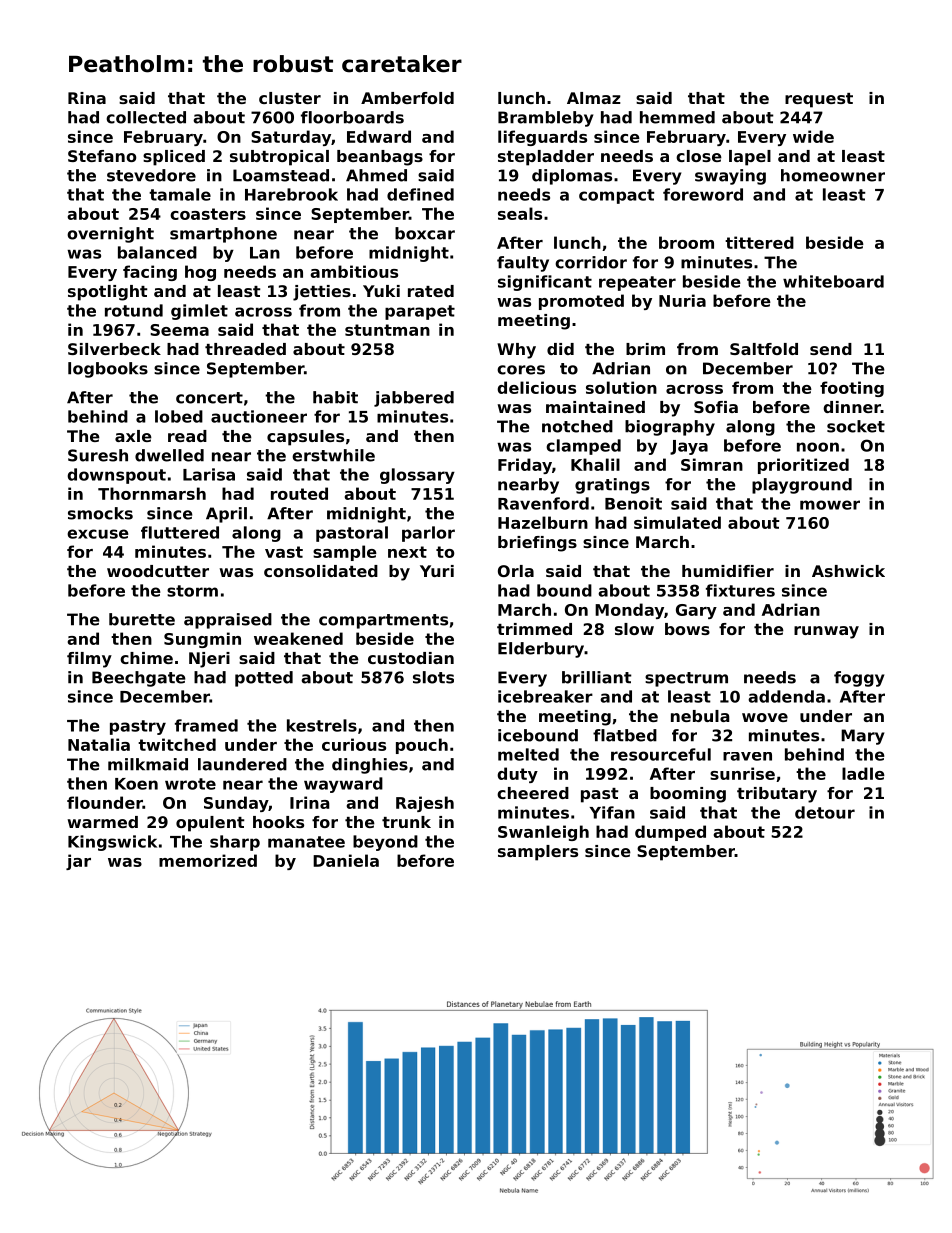  What do you see at coordinates (833, 175) in the screenshot?
I see `homeowner` at bounding box center [833, 175].
